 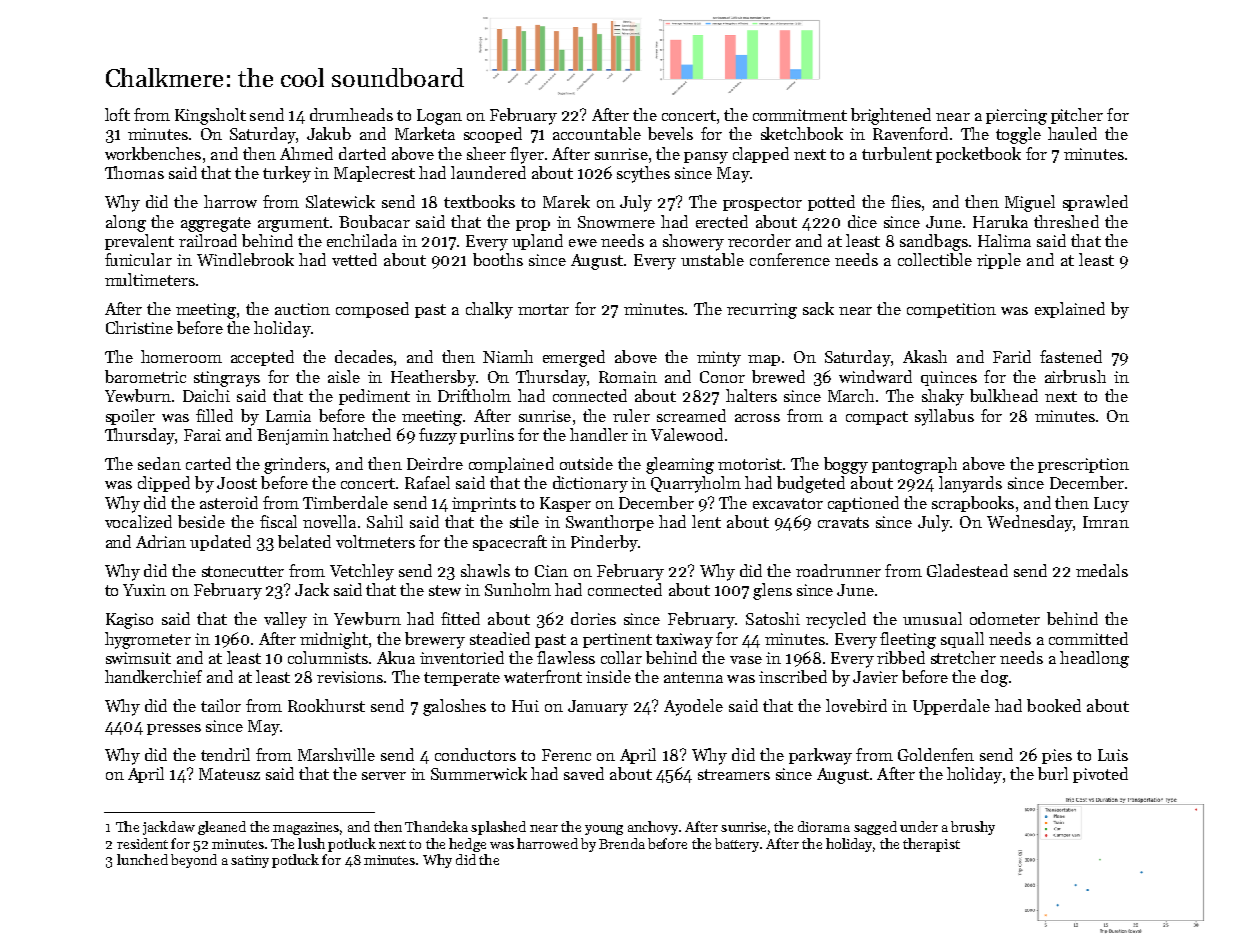 I want to click on Lamia, so click(x=288, y=416).
